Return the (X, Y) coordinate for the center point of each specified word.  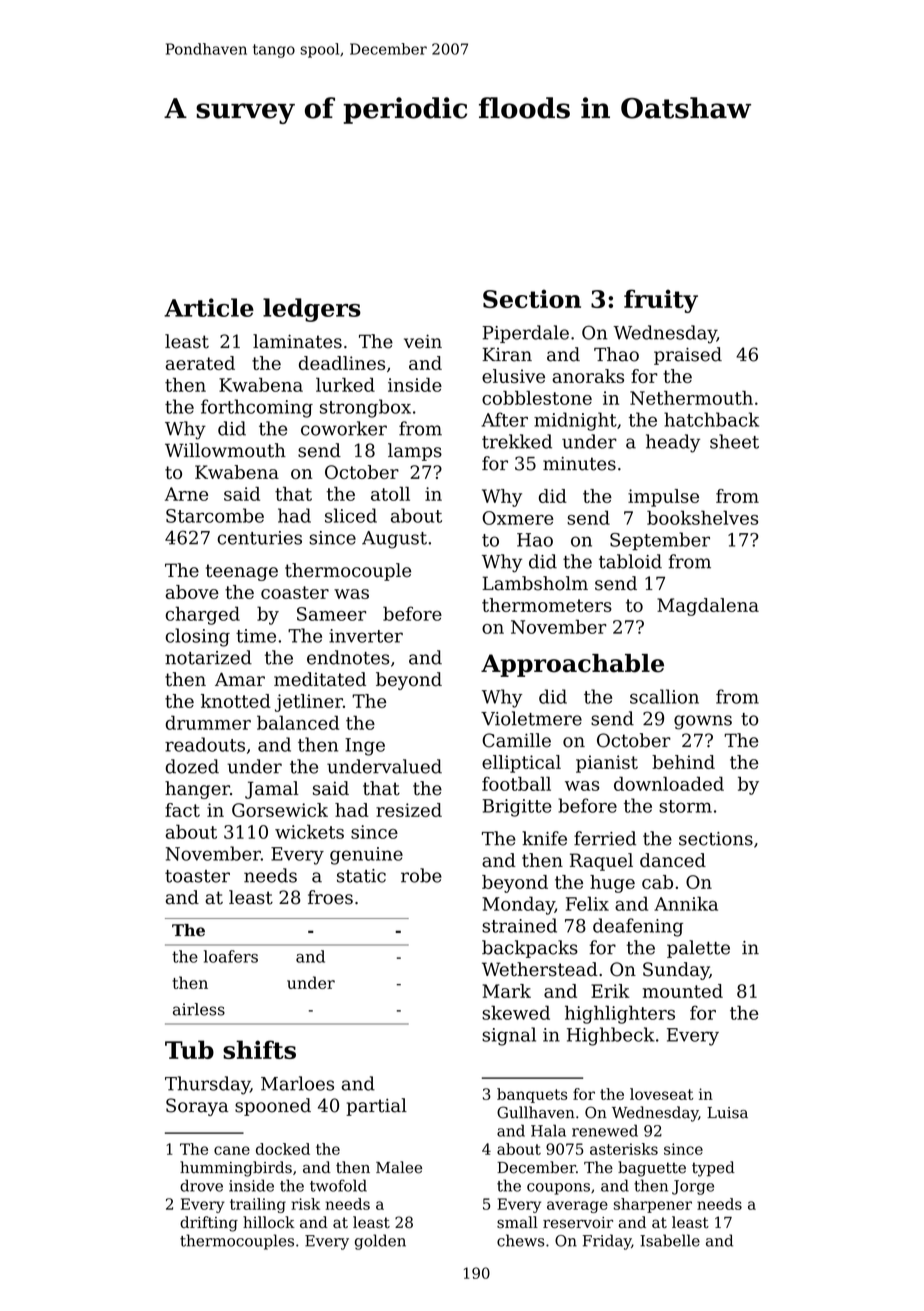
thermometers (547, 605)
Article (209, 307)
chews (520, 1240)
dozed (192, 766)
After (505, 419)
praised (688, 356)
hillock (269, 1222)
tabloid (630, 561)
